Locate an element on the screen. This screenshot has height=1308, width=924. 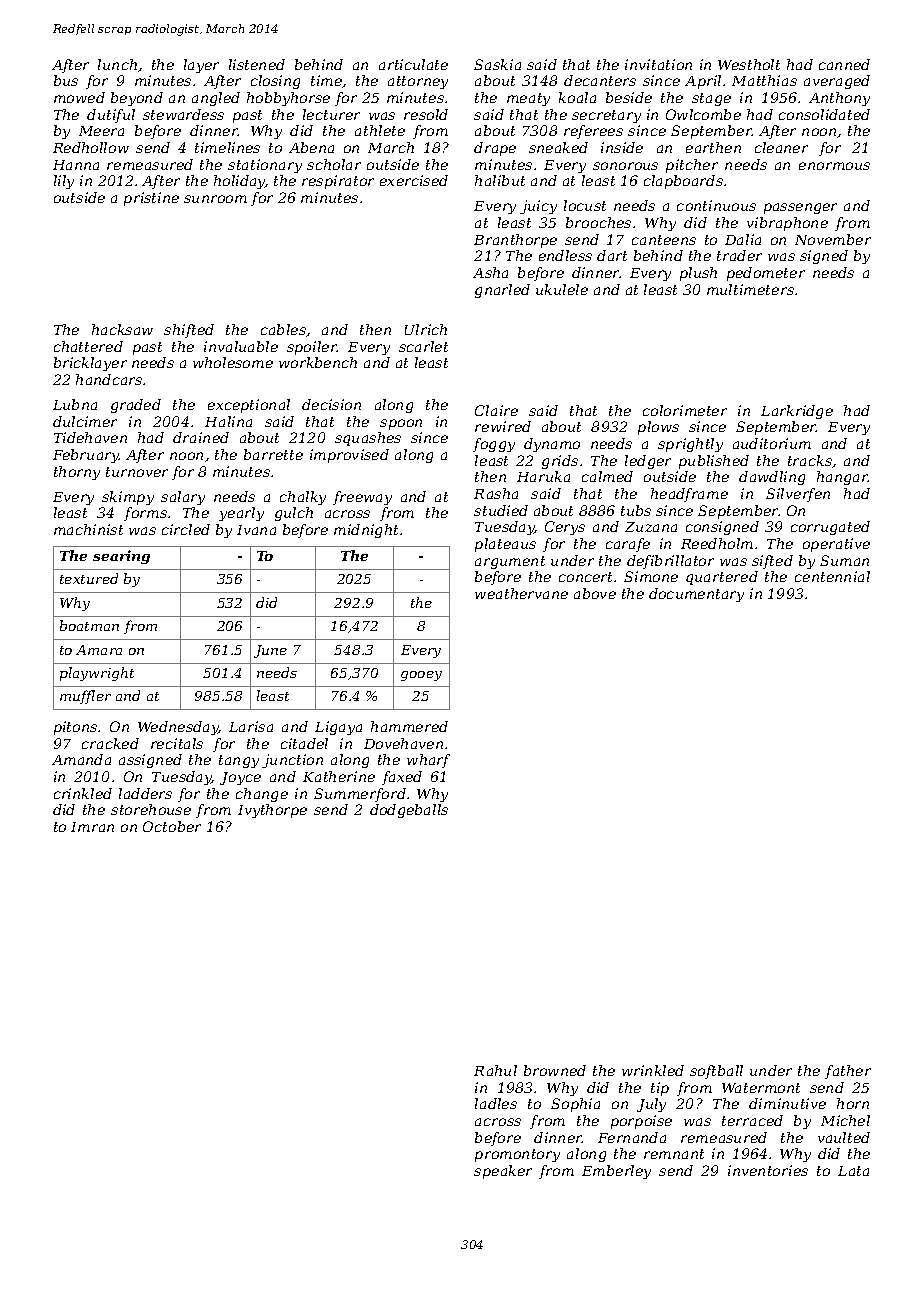
documentary is located at coordinates (696, 595).
